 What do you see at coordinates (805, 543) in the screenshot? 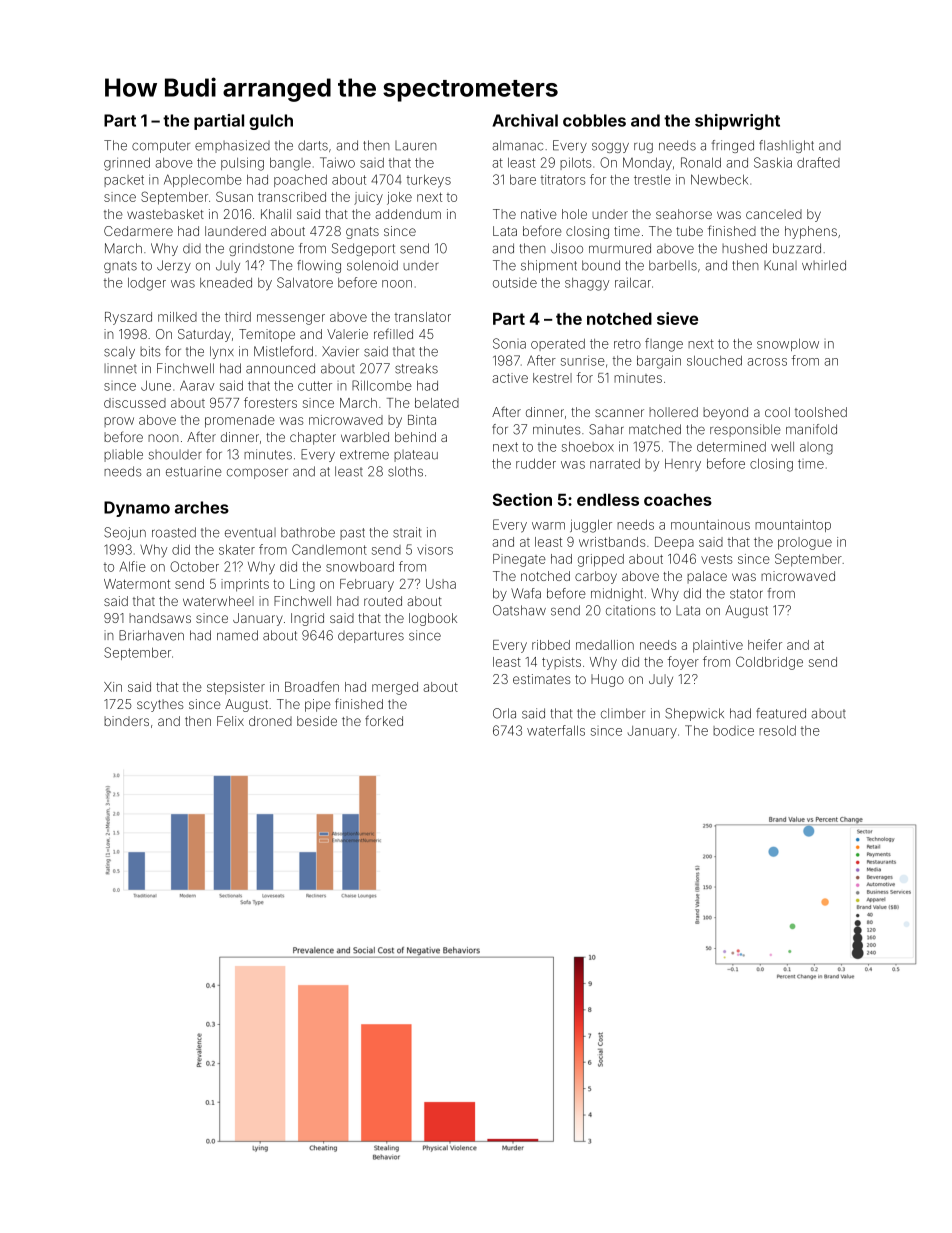
I see `prologue` at bounding box center [805, 543].
